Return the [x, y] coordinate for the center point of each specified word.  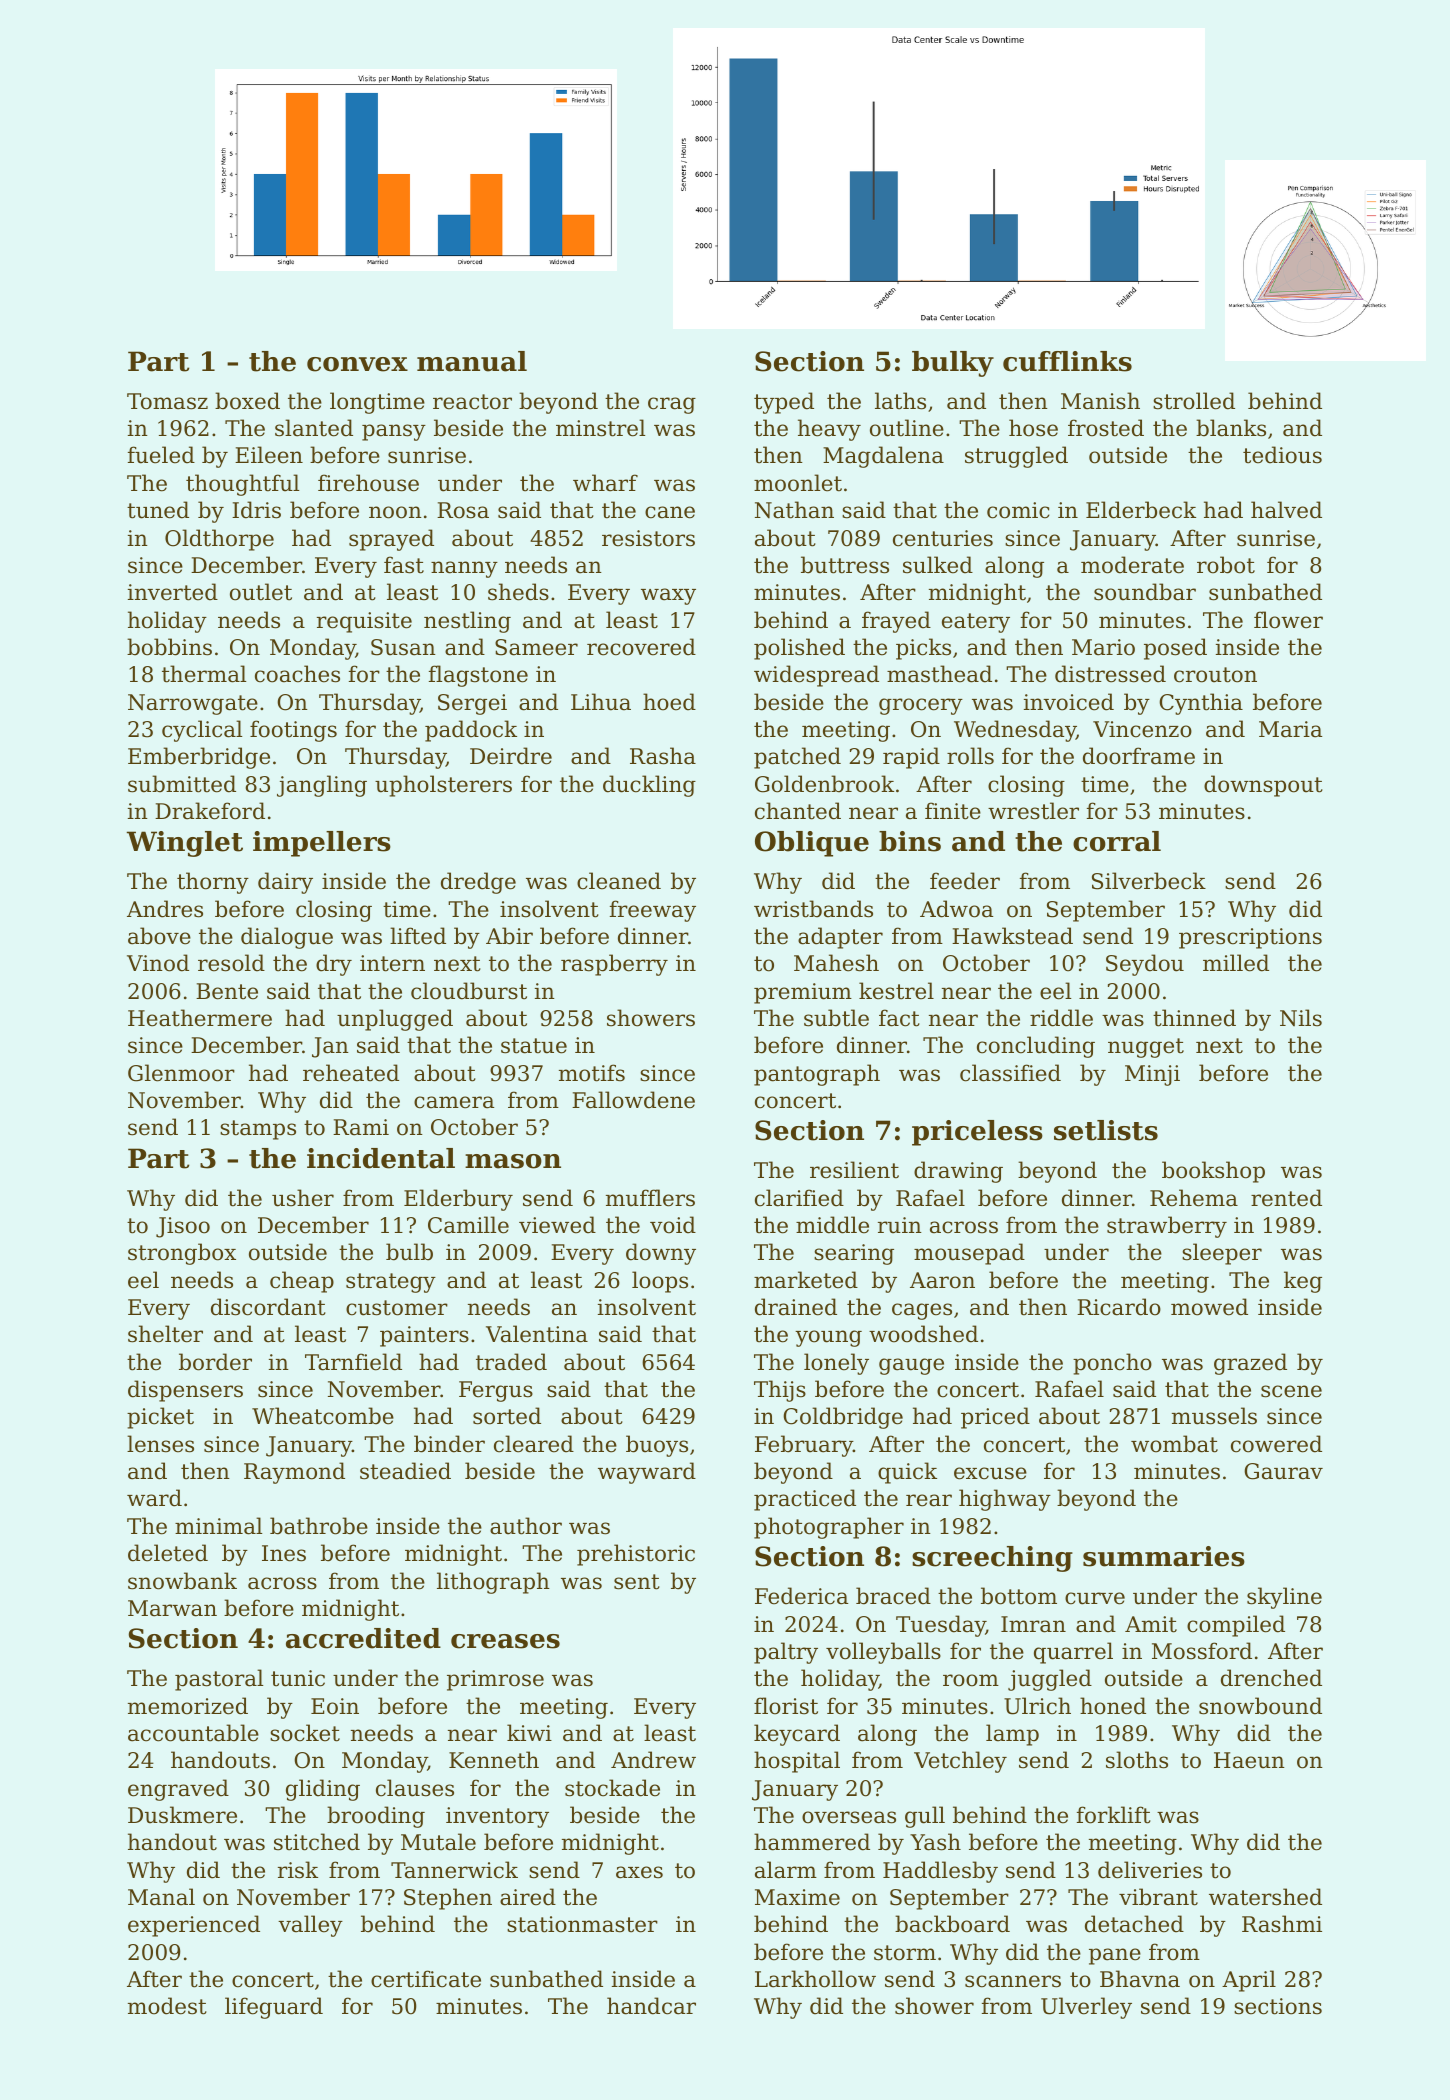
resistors [648, 538]
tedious [1282, 455]
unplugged [395, 1020]
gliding [323, 1790]
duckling [649, 786]
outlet [261, 592]
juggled [1050, 1680]
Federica [801, 1596]
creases [505, 1641]
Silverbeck [1149, 881]
